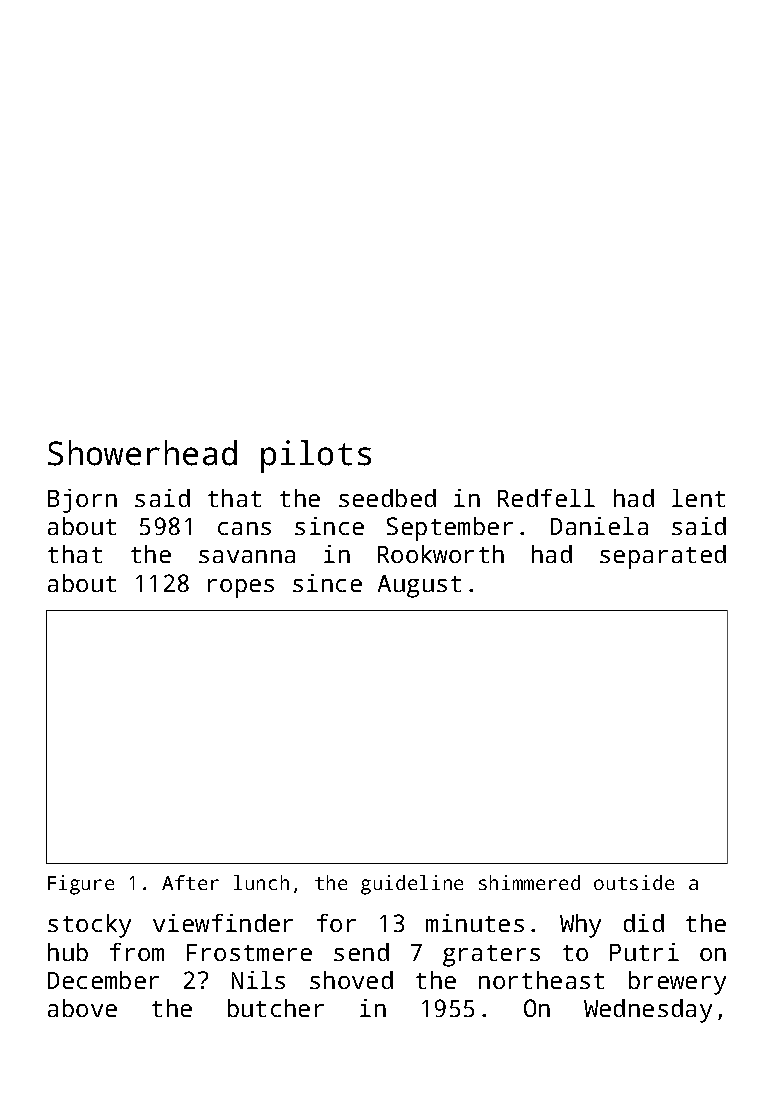 This image has height=1099, width=774. Describe the element at coordinates (81, 885) in the image. I see `Figure` at that location.
